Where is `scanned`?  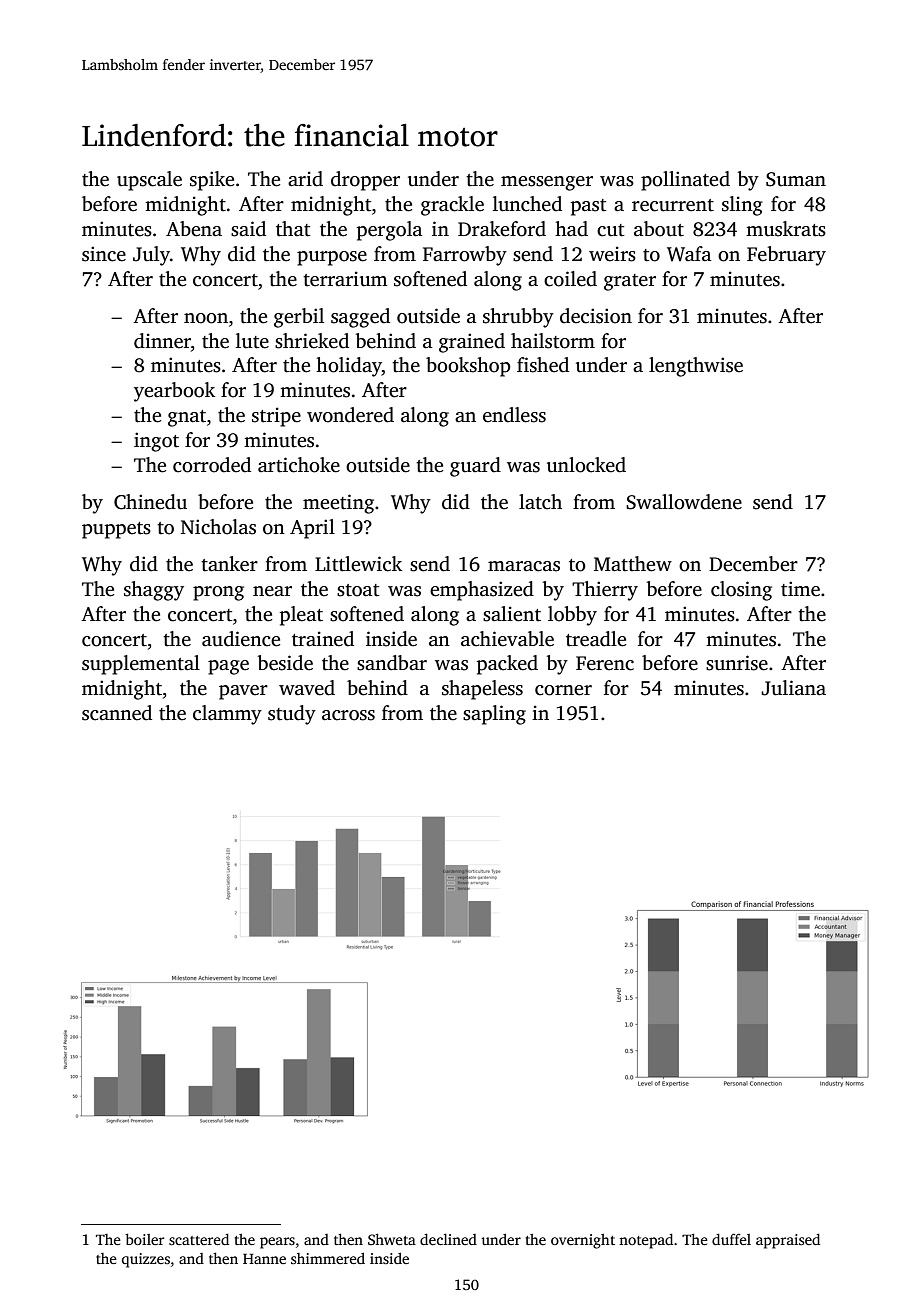 scanned is located at coordinates (117, 713).
